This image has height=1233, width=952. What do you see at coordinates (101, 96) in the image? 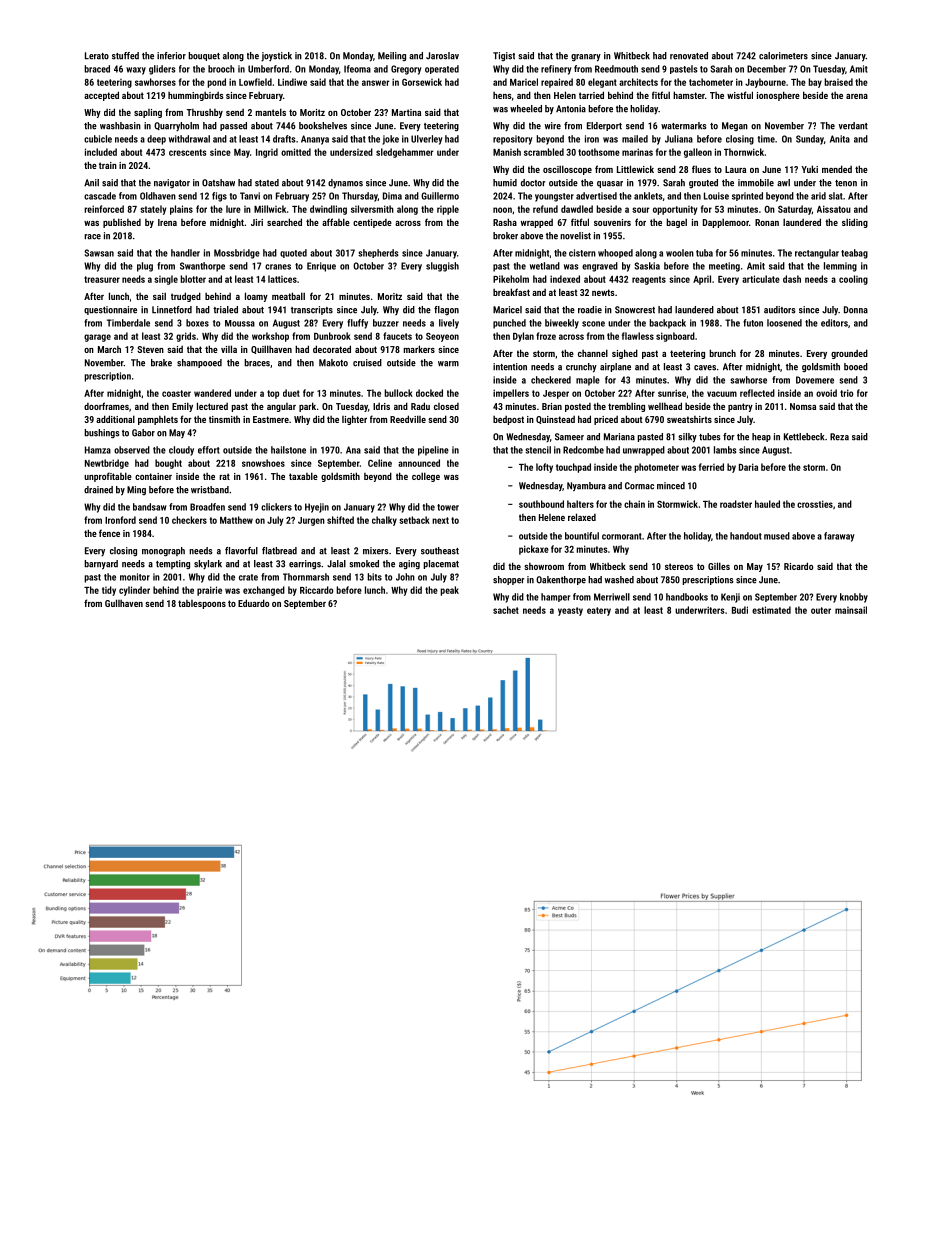
I see `accepted` at bounding box center [101, 96].
